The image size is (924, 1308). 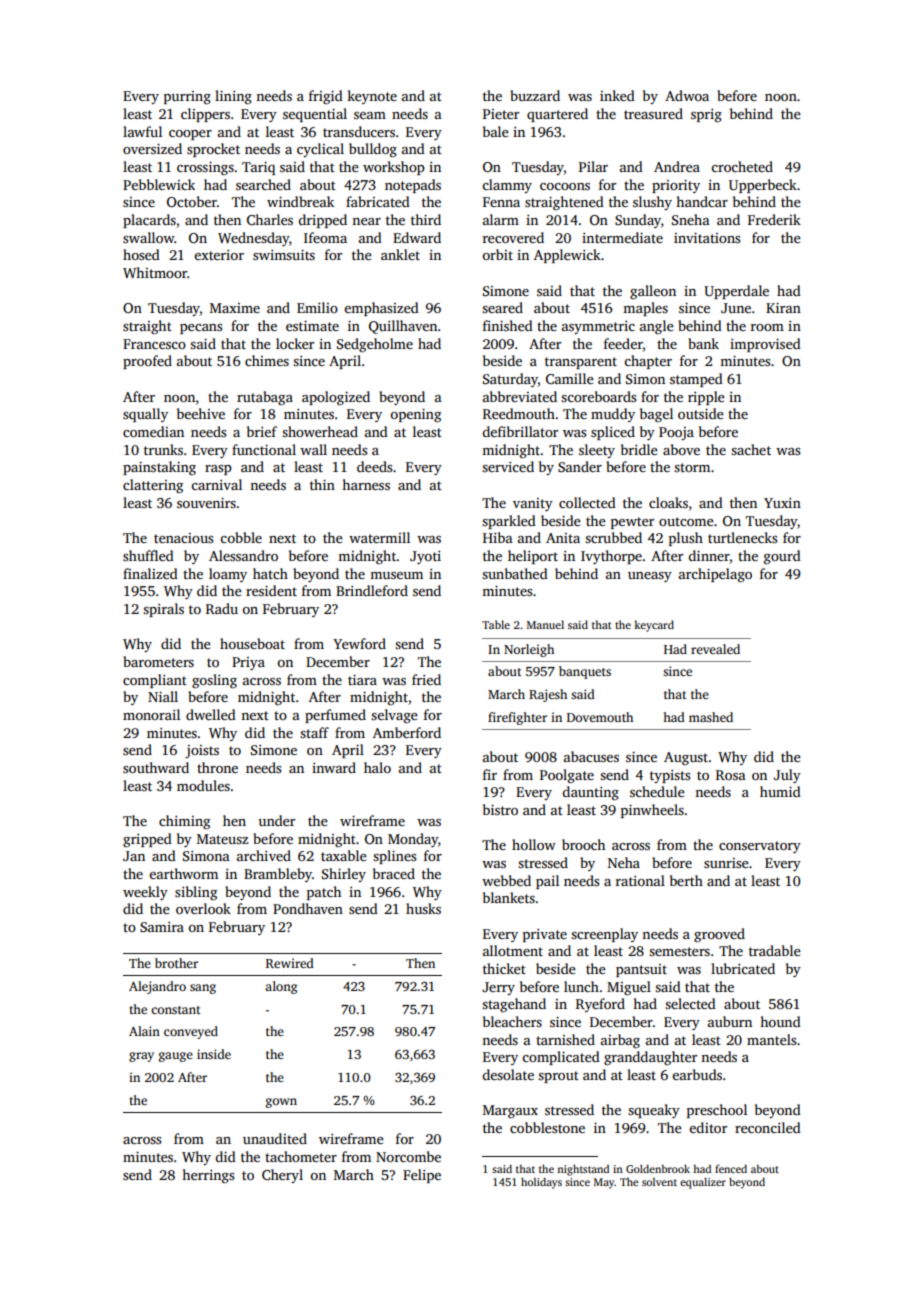 I want to click on granddaughter, so click(x=650, y=1058).
